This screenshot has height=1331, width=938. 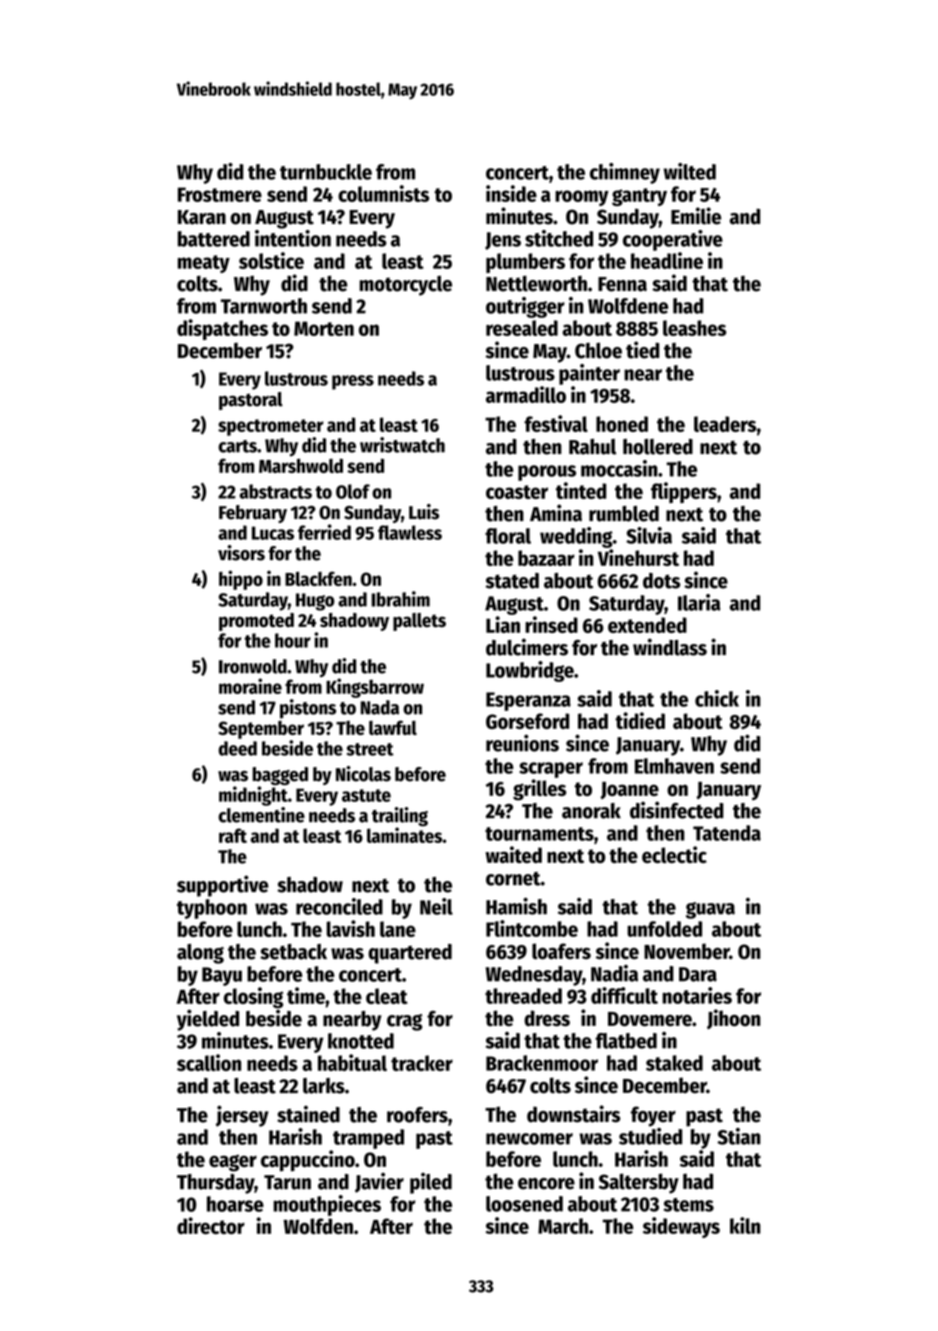 What do you see at coordinates (725, 424) in the screenshot?
I see `leaders` at bounding box center [725, 424].
